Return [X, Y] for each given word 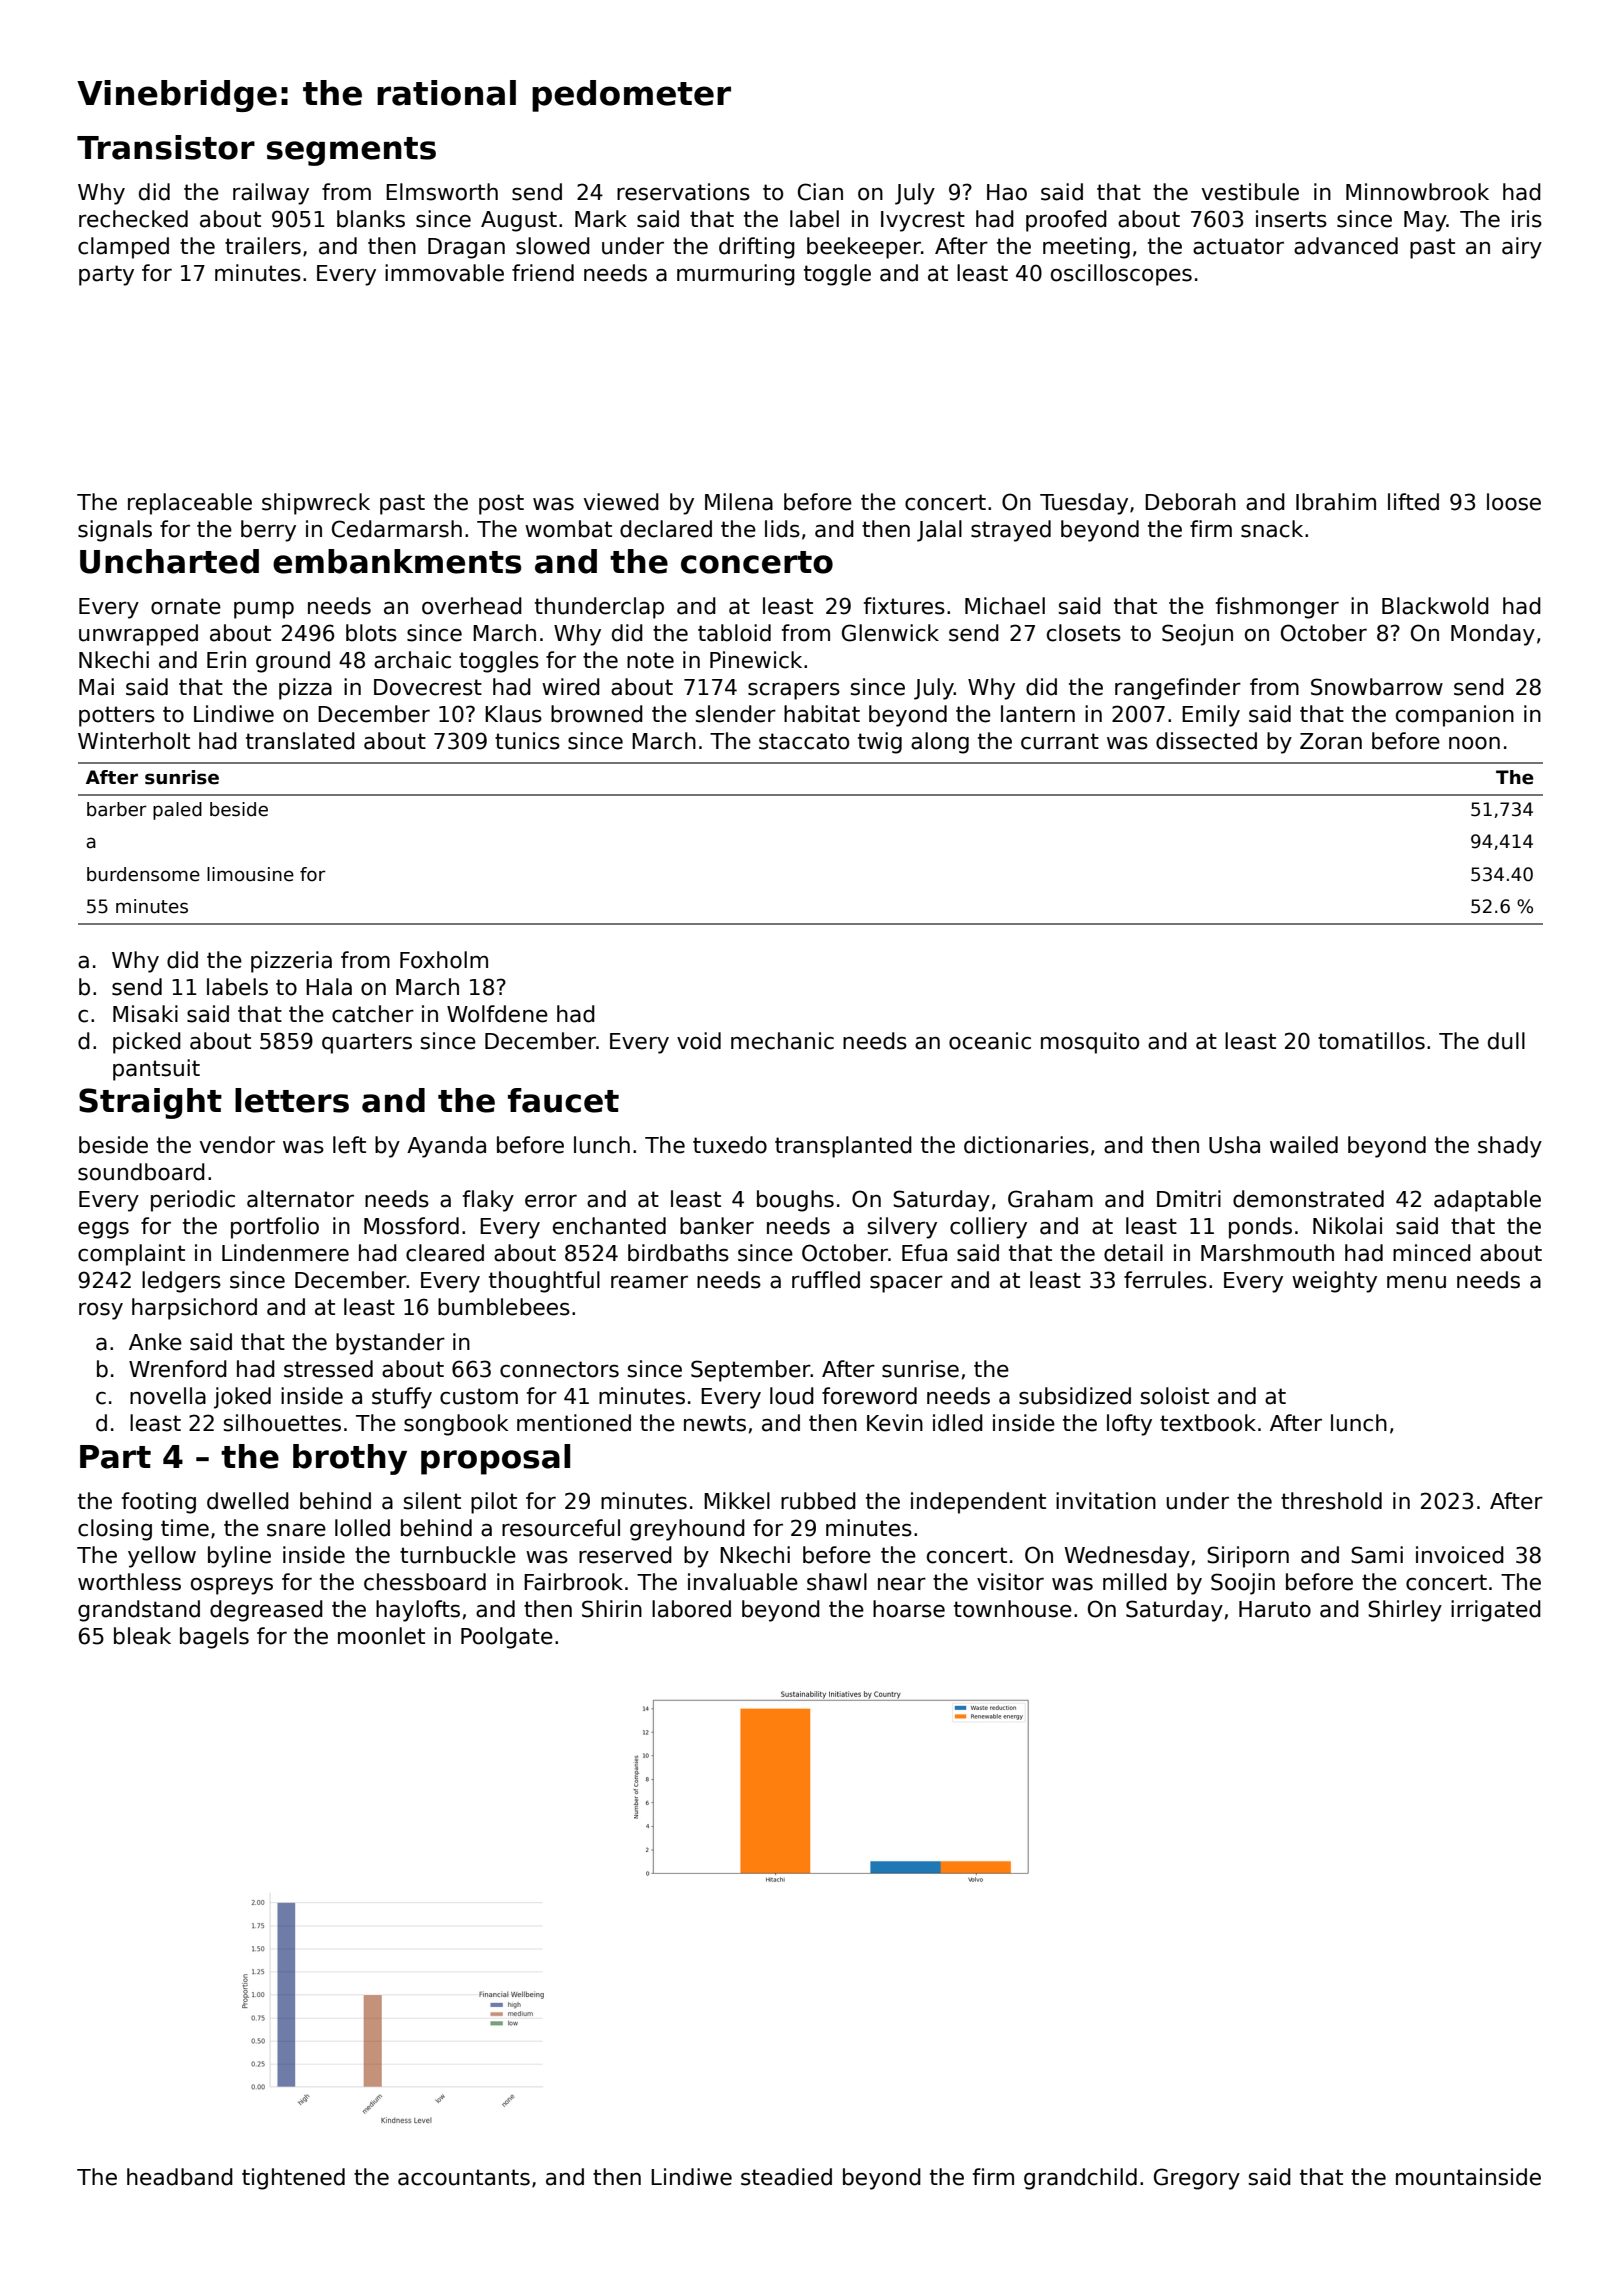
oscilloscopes [1121, 275]
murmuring [736, 275]
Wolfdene [497, 1014]
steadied [786, 2177]
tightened [293, 2179]
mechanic [782, 1041]
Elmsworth [442, 192]
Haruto [1275, 1609]
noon [1474, 743]
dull [1506, 1041]
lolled [362, 1528]
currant [1060, 741]
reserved [625, 1555]
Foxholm [444, 960]
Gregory [1197, 2179]
